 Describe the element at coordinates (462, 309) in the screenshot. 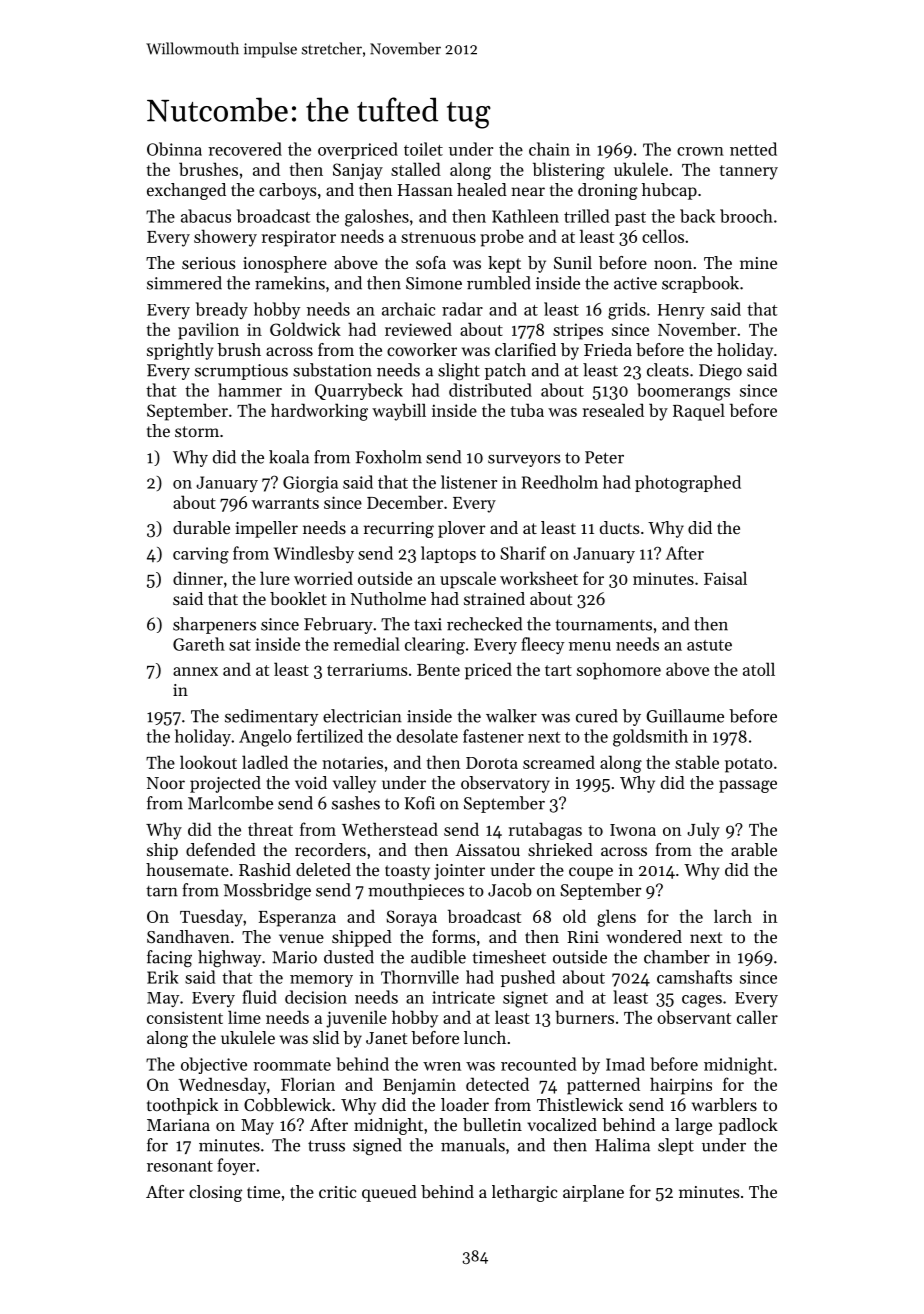

I see `radar` at that location.
